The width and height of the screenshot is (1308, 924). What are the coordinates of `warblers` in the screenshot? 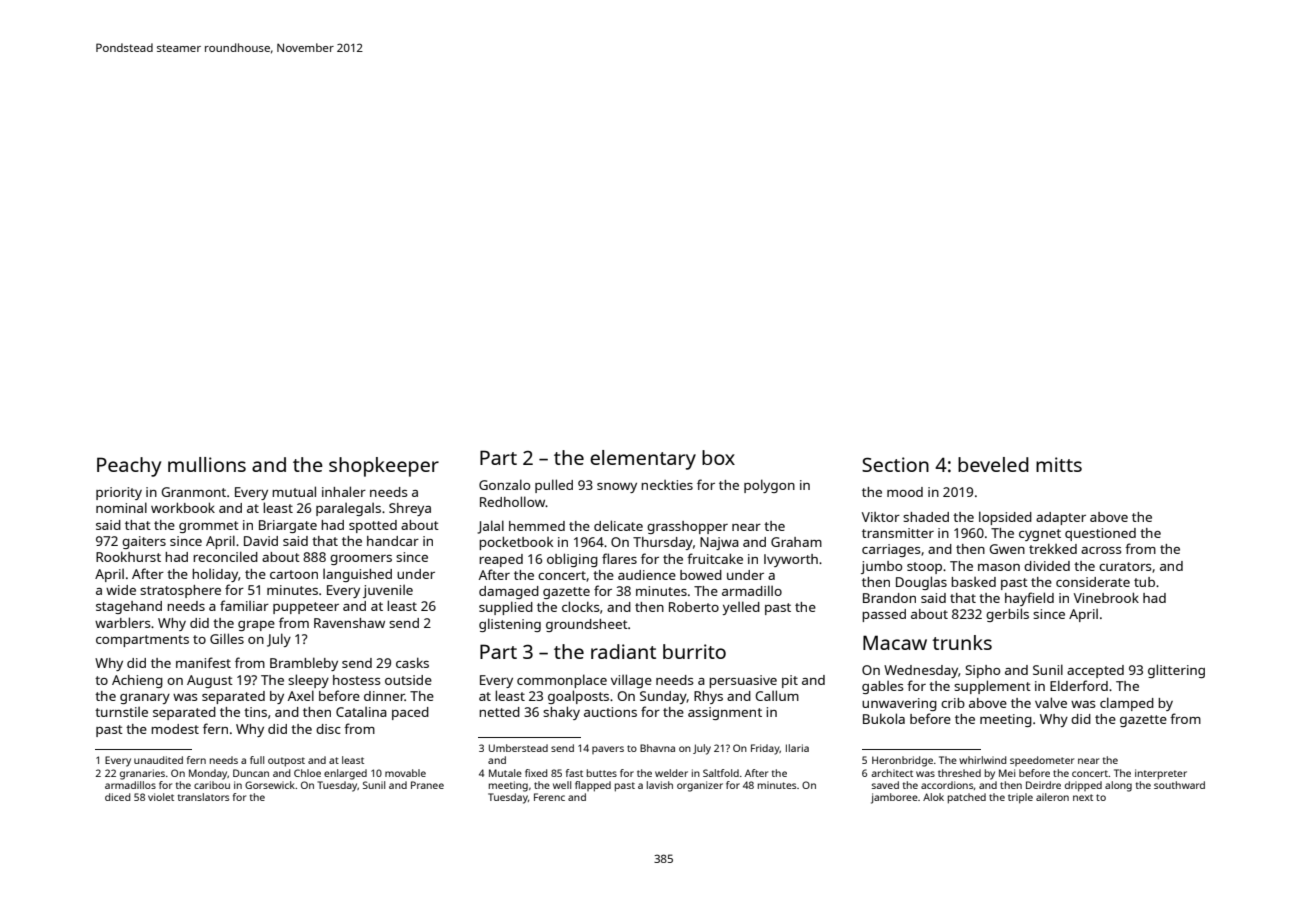 It's located at (122, 622).
